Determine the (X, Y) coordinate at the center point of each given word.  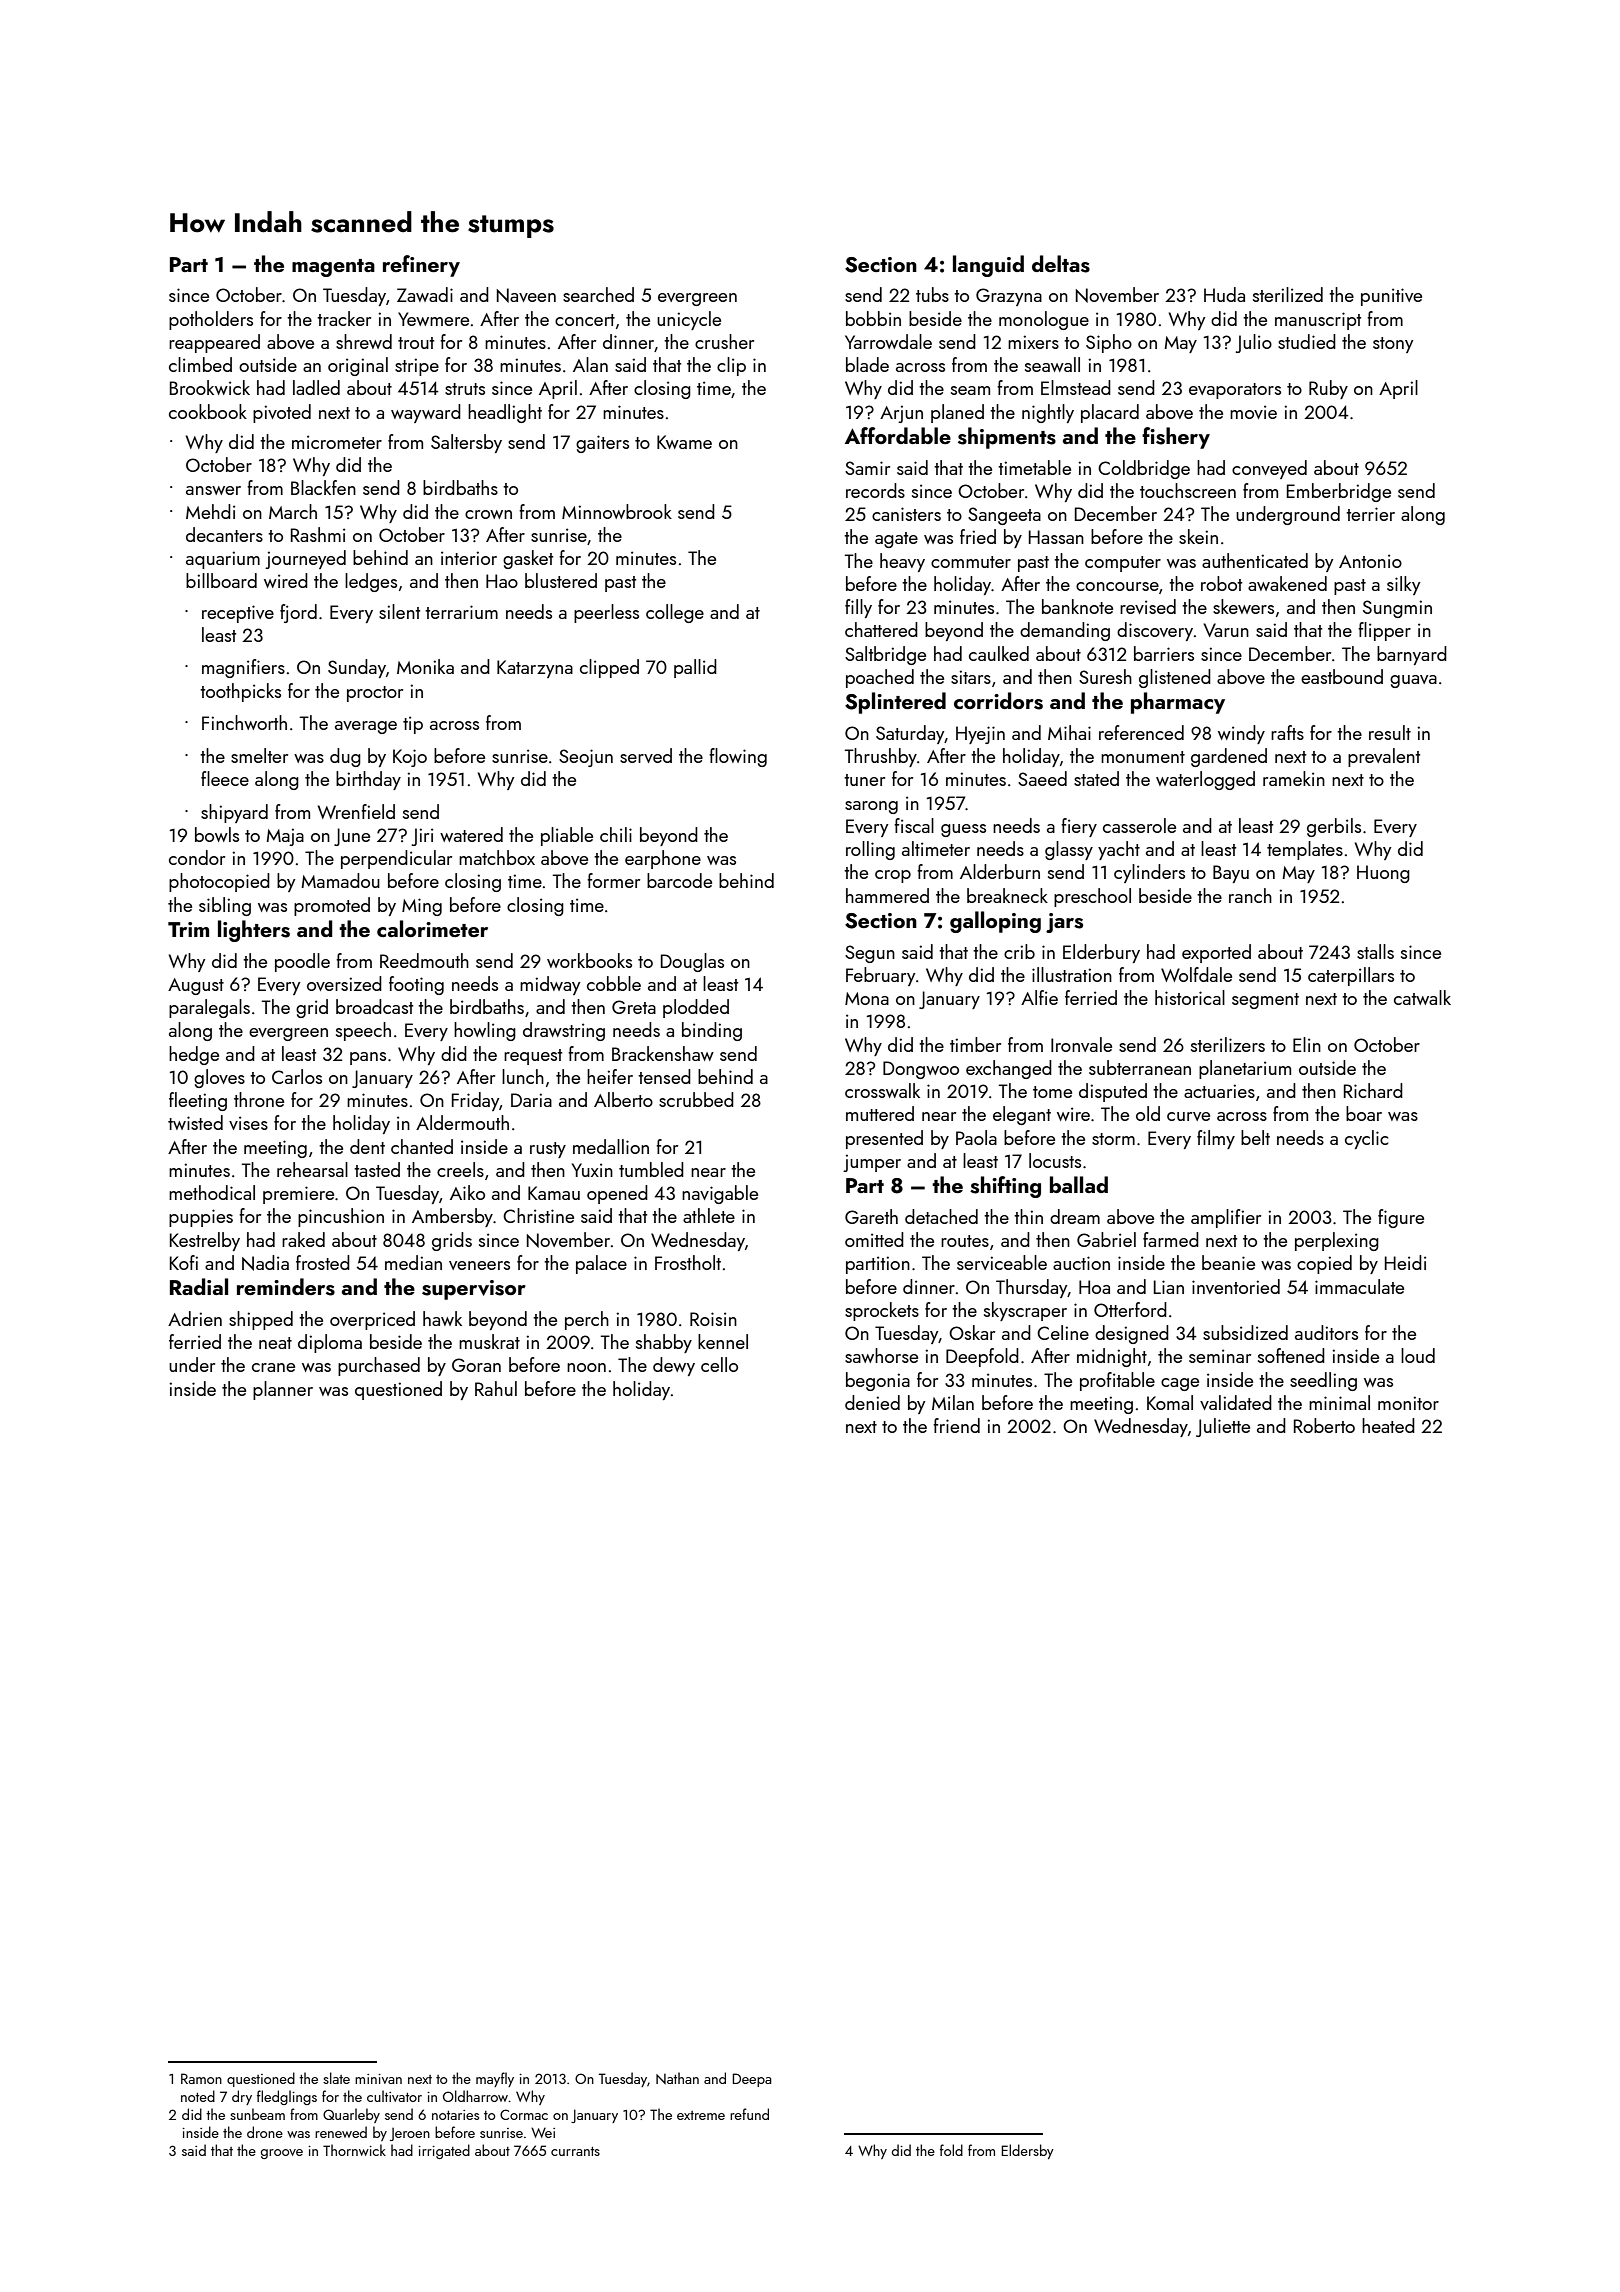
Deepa (752, 2080)
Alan (590, 364)
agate (896, 540)
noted (198, 2096)
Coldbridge (1144, 469)
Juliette (1223, 1427)
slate (336, 2078)
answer (213, 490)
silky (1403, 585)
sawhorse (881, 1355)
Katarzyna (535, 669)
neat (275, 1343)
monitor (1408, 1403)
